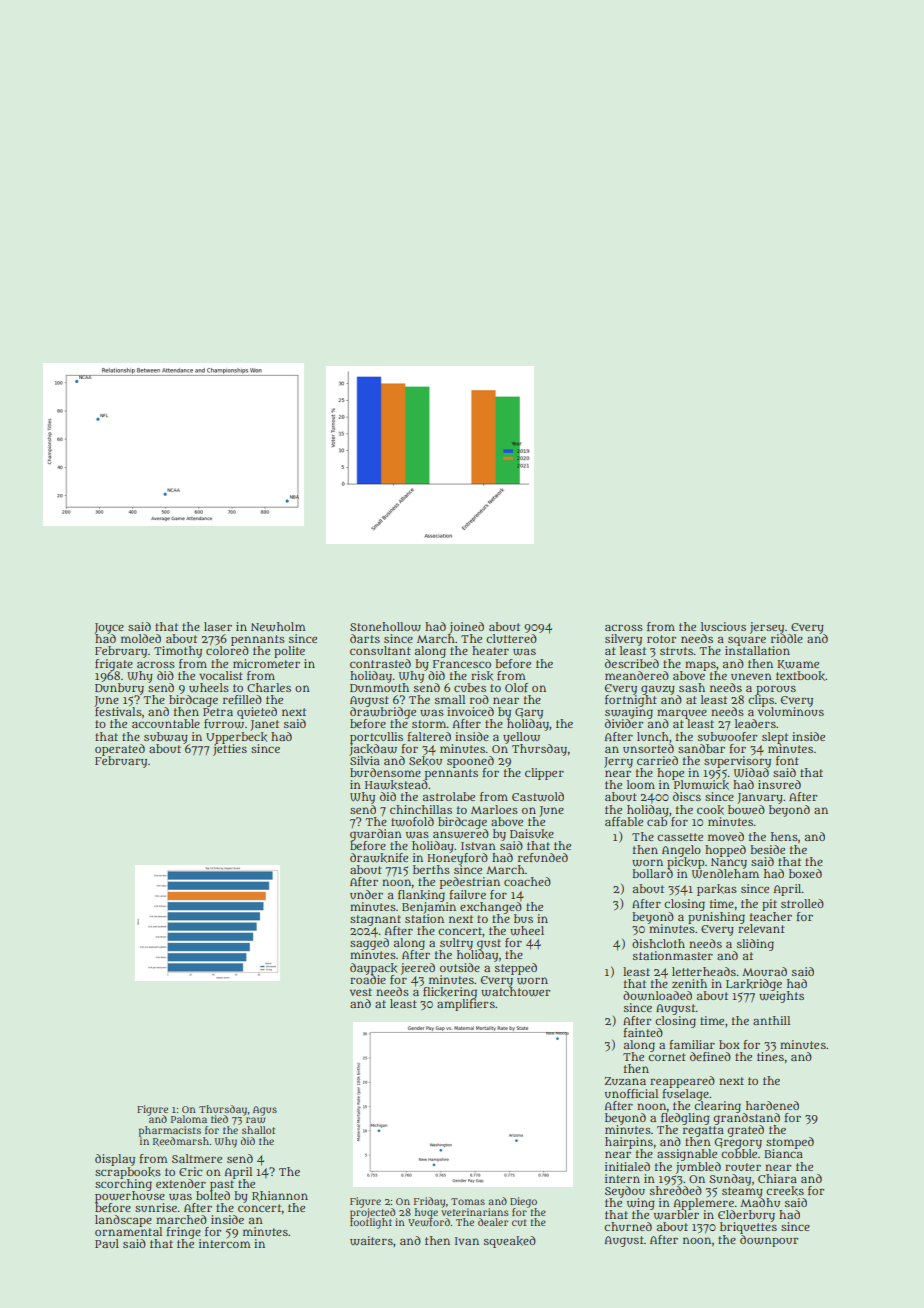  What do you see at coordinates (376, 835) in the screenshot?
I see `guardian` at bounding box center [376, 835].
